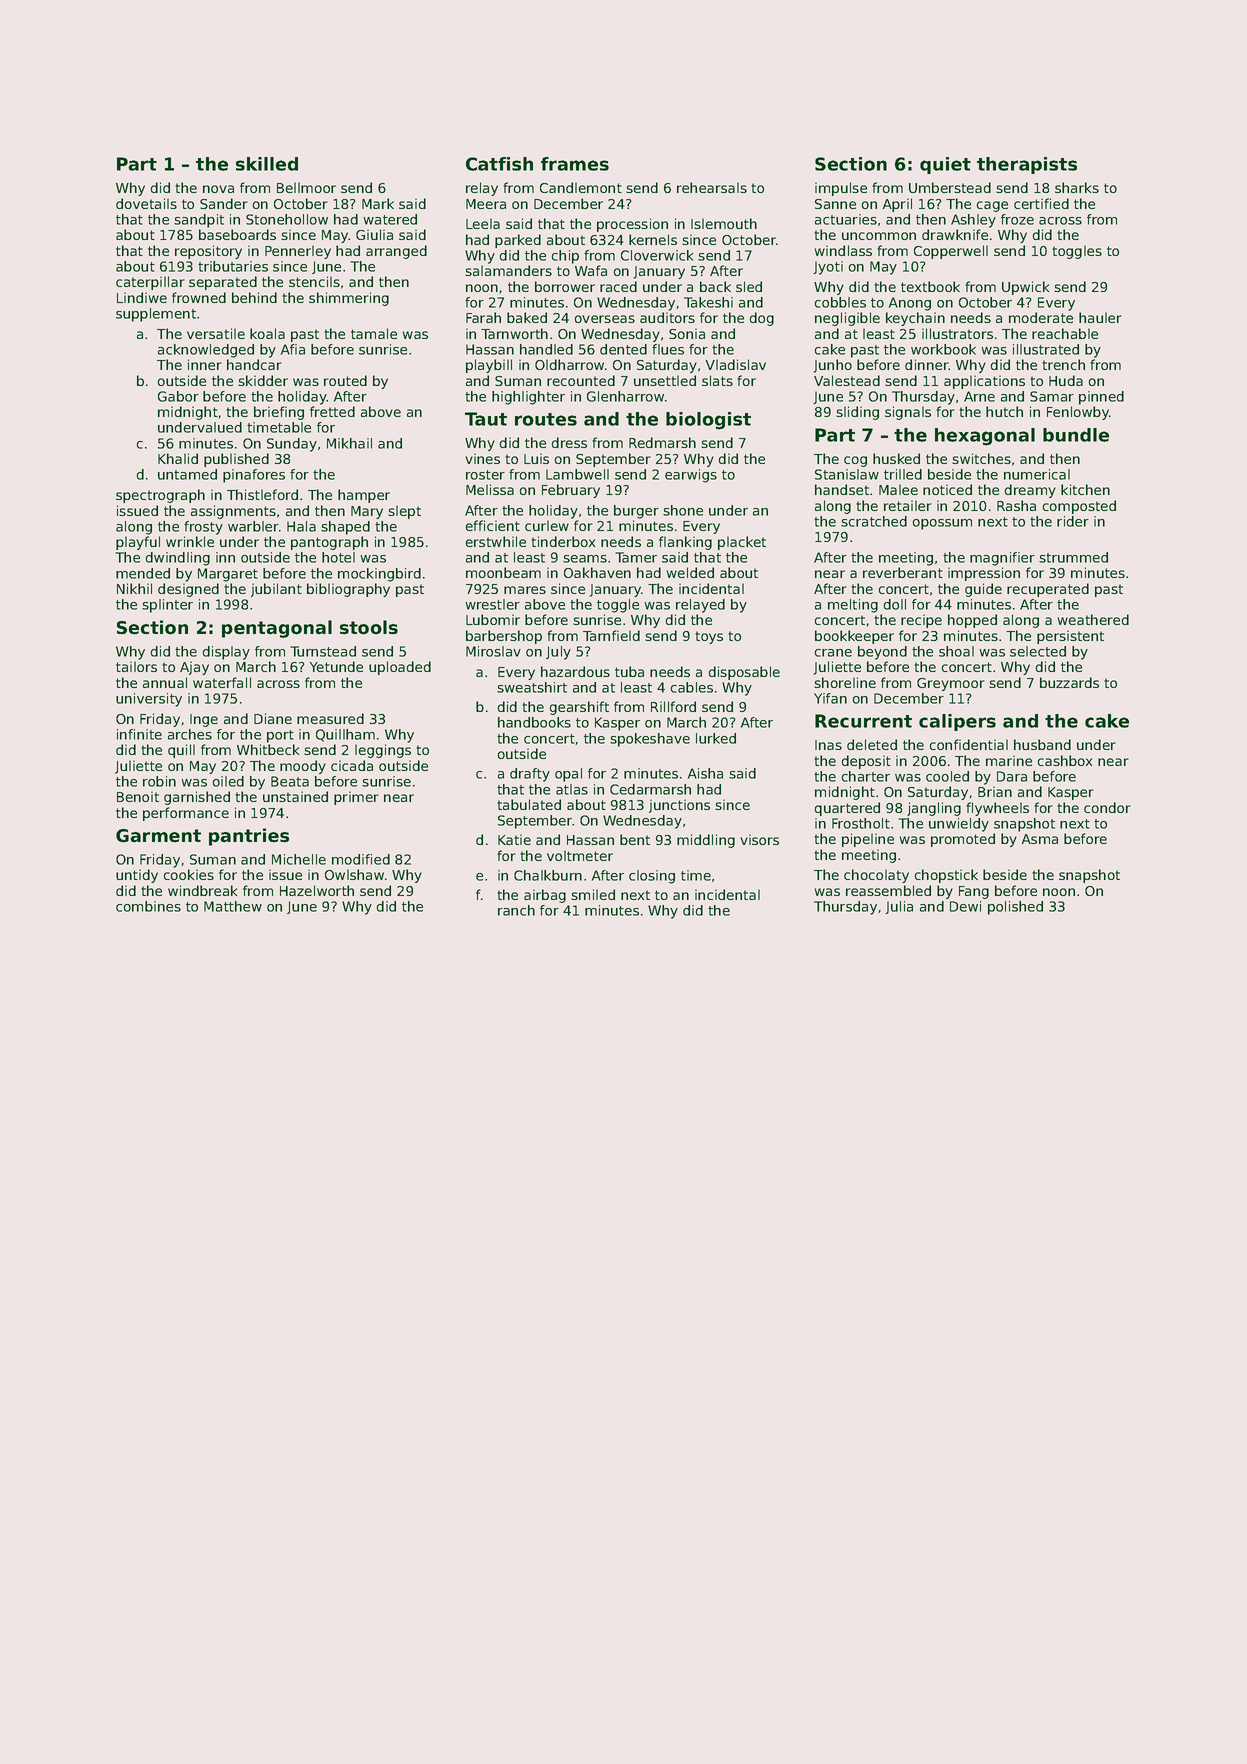  Describe the element at coordinates (945, 165) in the image. I see `quiet` at that location.
